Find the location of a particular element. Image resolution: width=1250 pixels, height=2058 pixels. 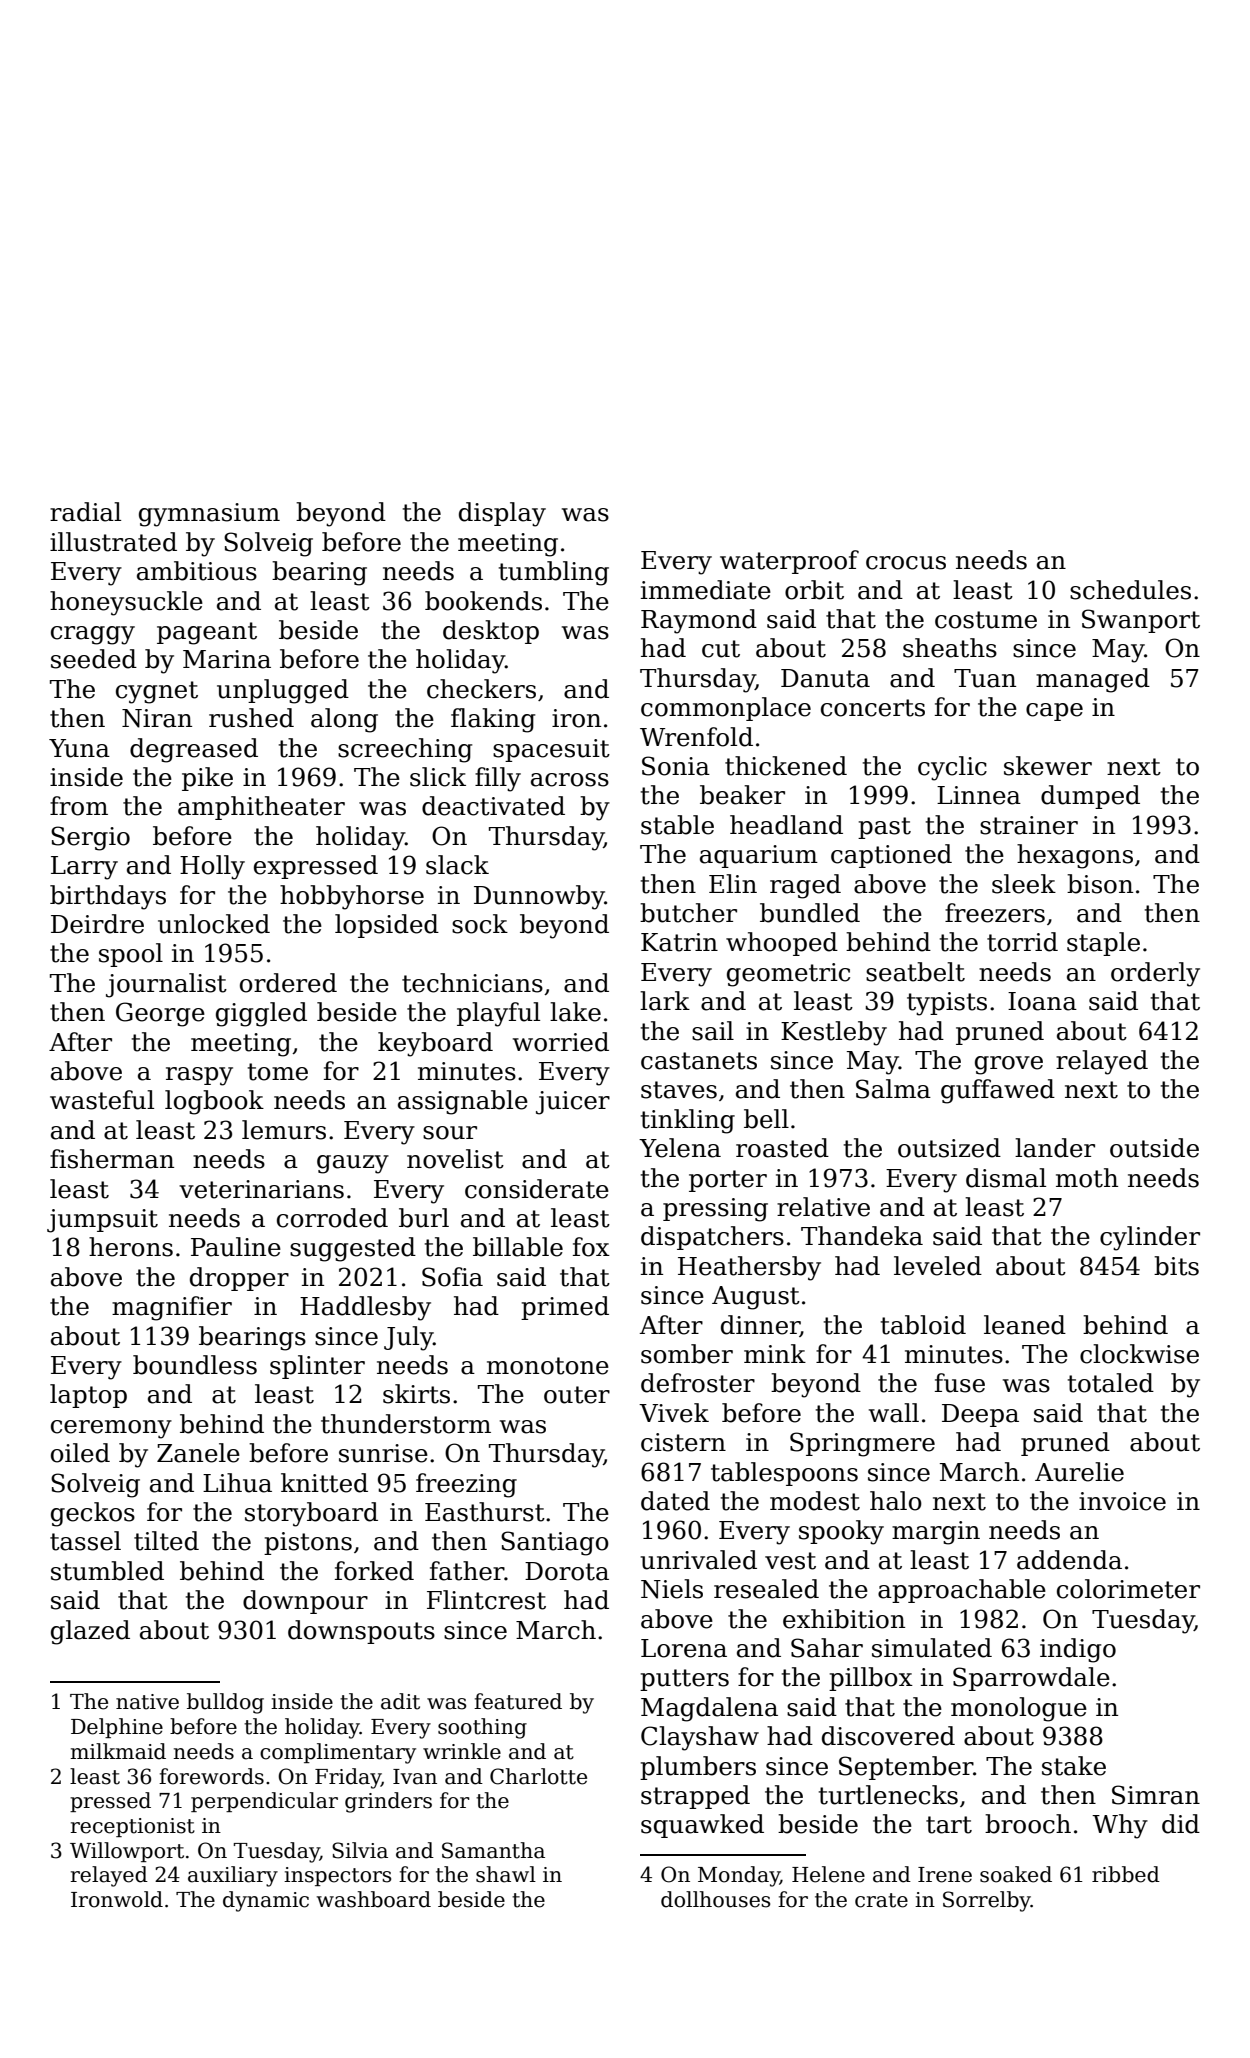

gymnasium is located at coordinates (209, 515).
